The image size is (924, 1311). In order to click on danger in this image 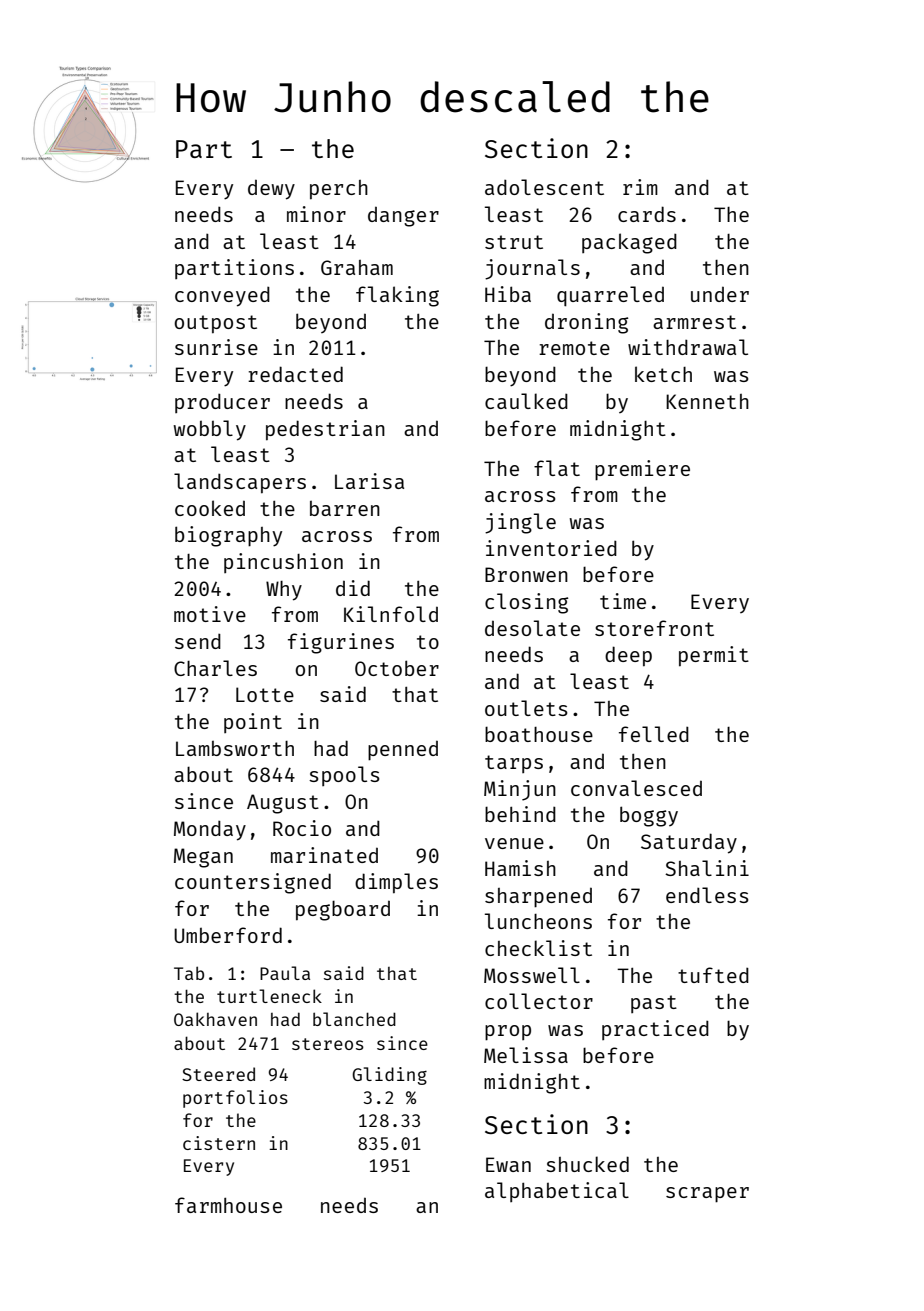, I will do `click(403, 216)`.
